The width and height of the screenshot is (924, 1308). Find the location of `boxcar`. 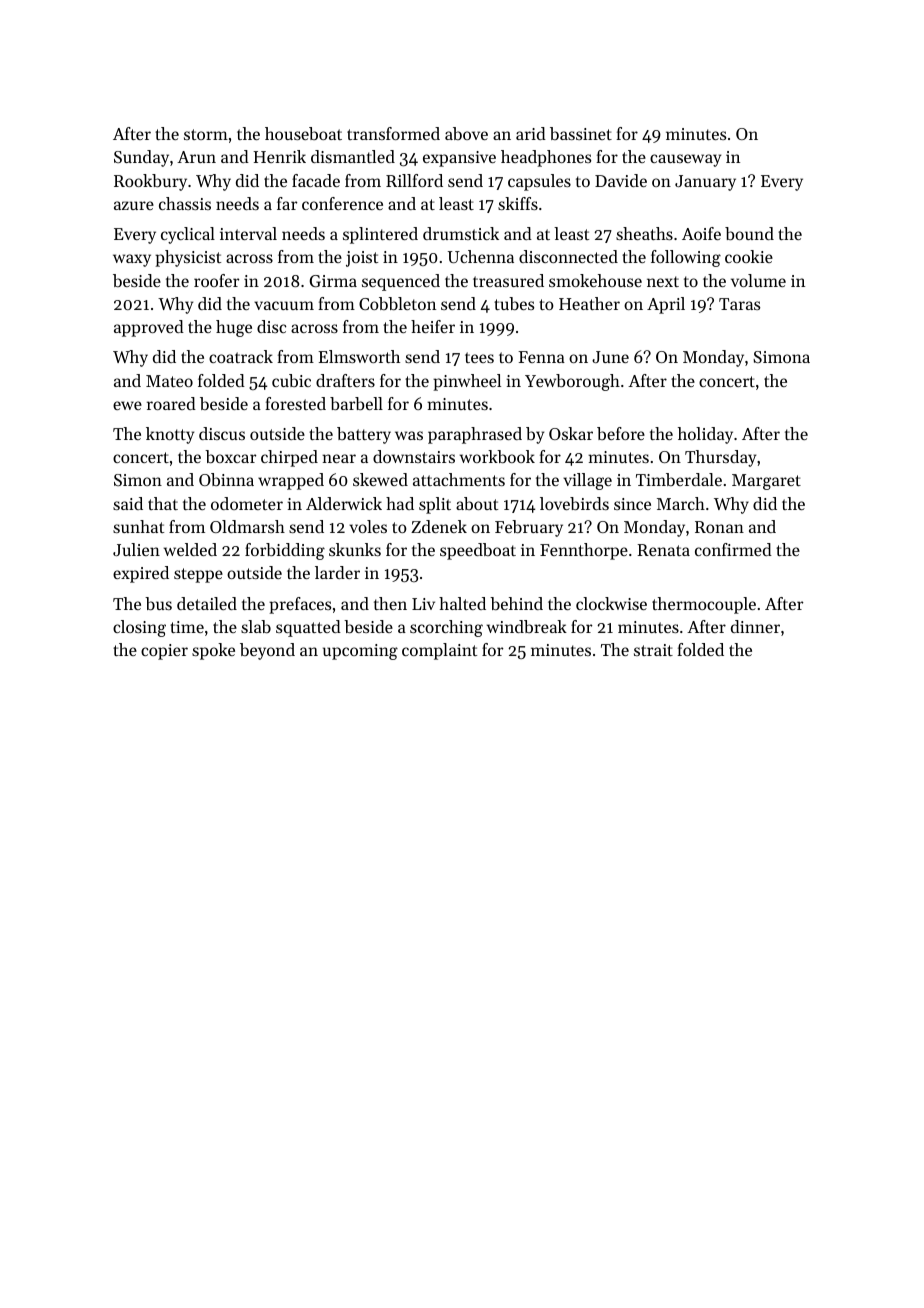

boxcar is located at coordinates (230, 456).
